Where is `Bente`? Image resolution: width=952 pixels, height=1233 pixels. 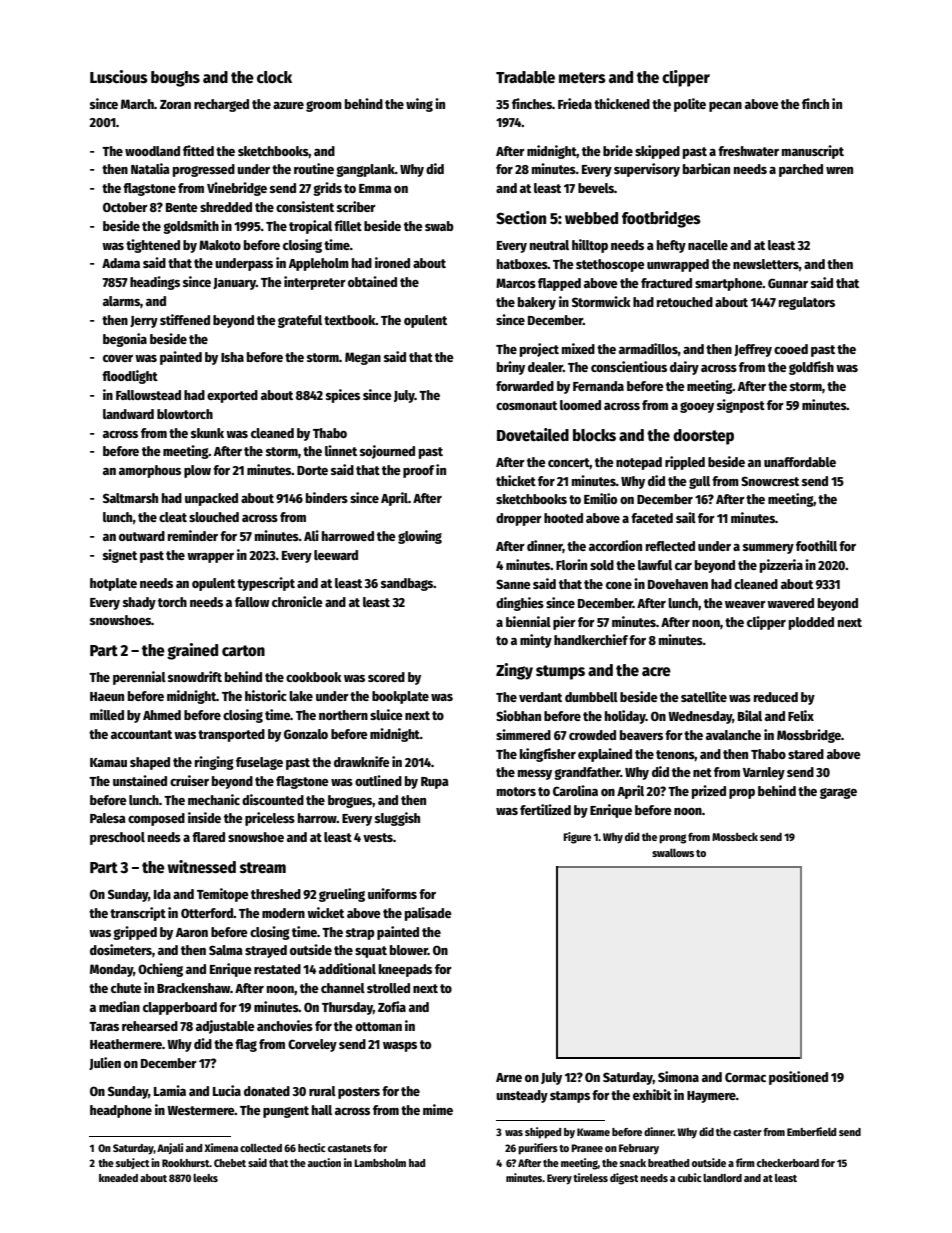 Bente is located at coordinates (182, 207).
